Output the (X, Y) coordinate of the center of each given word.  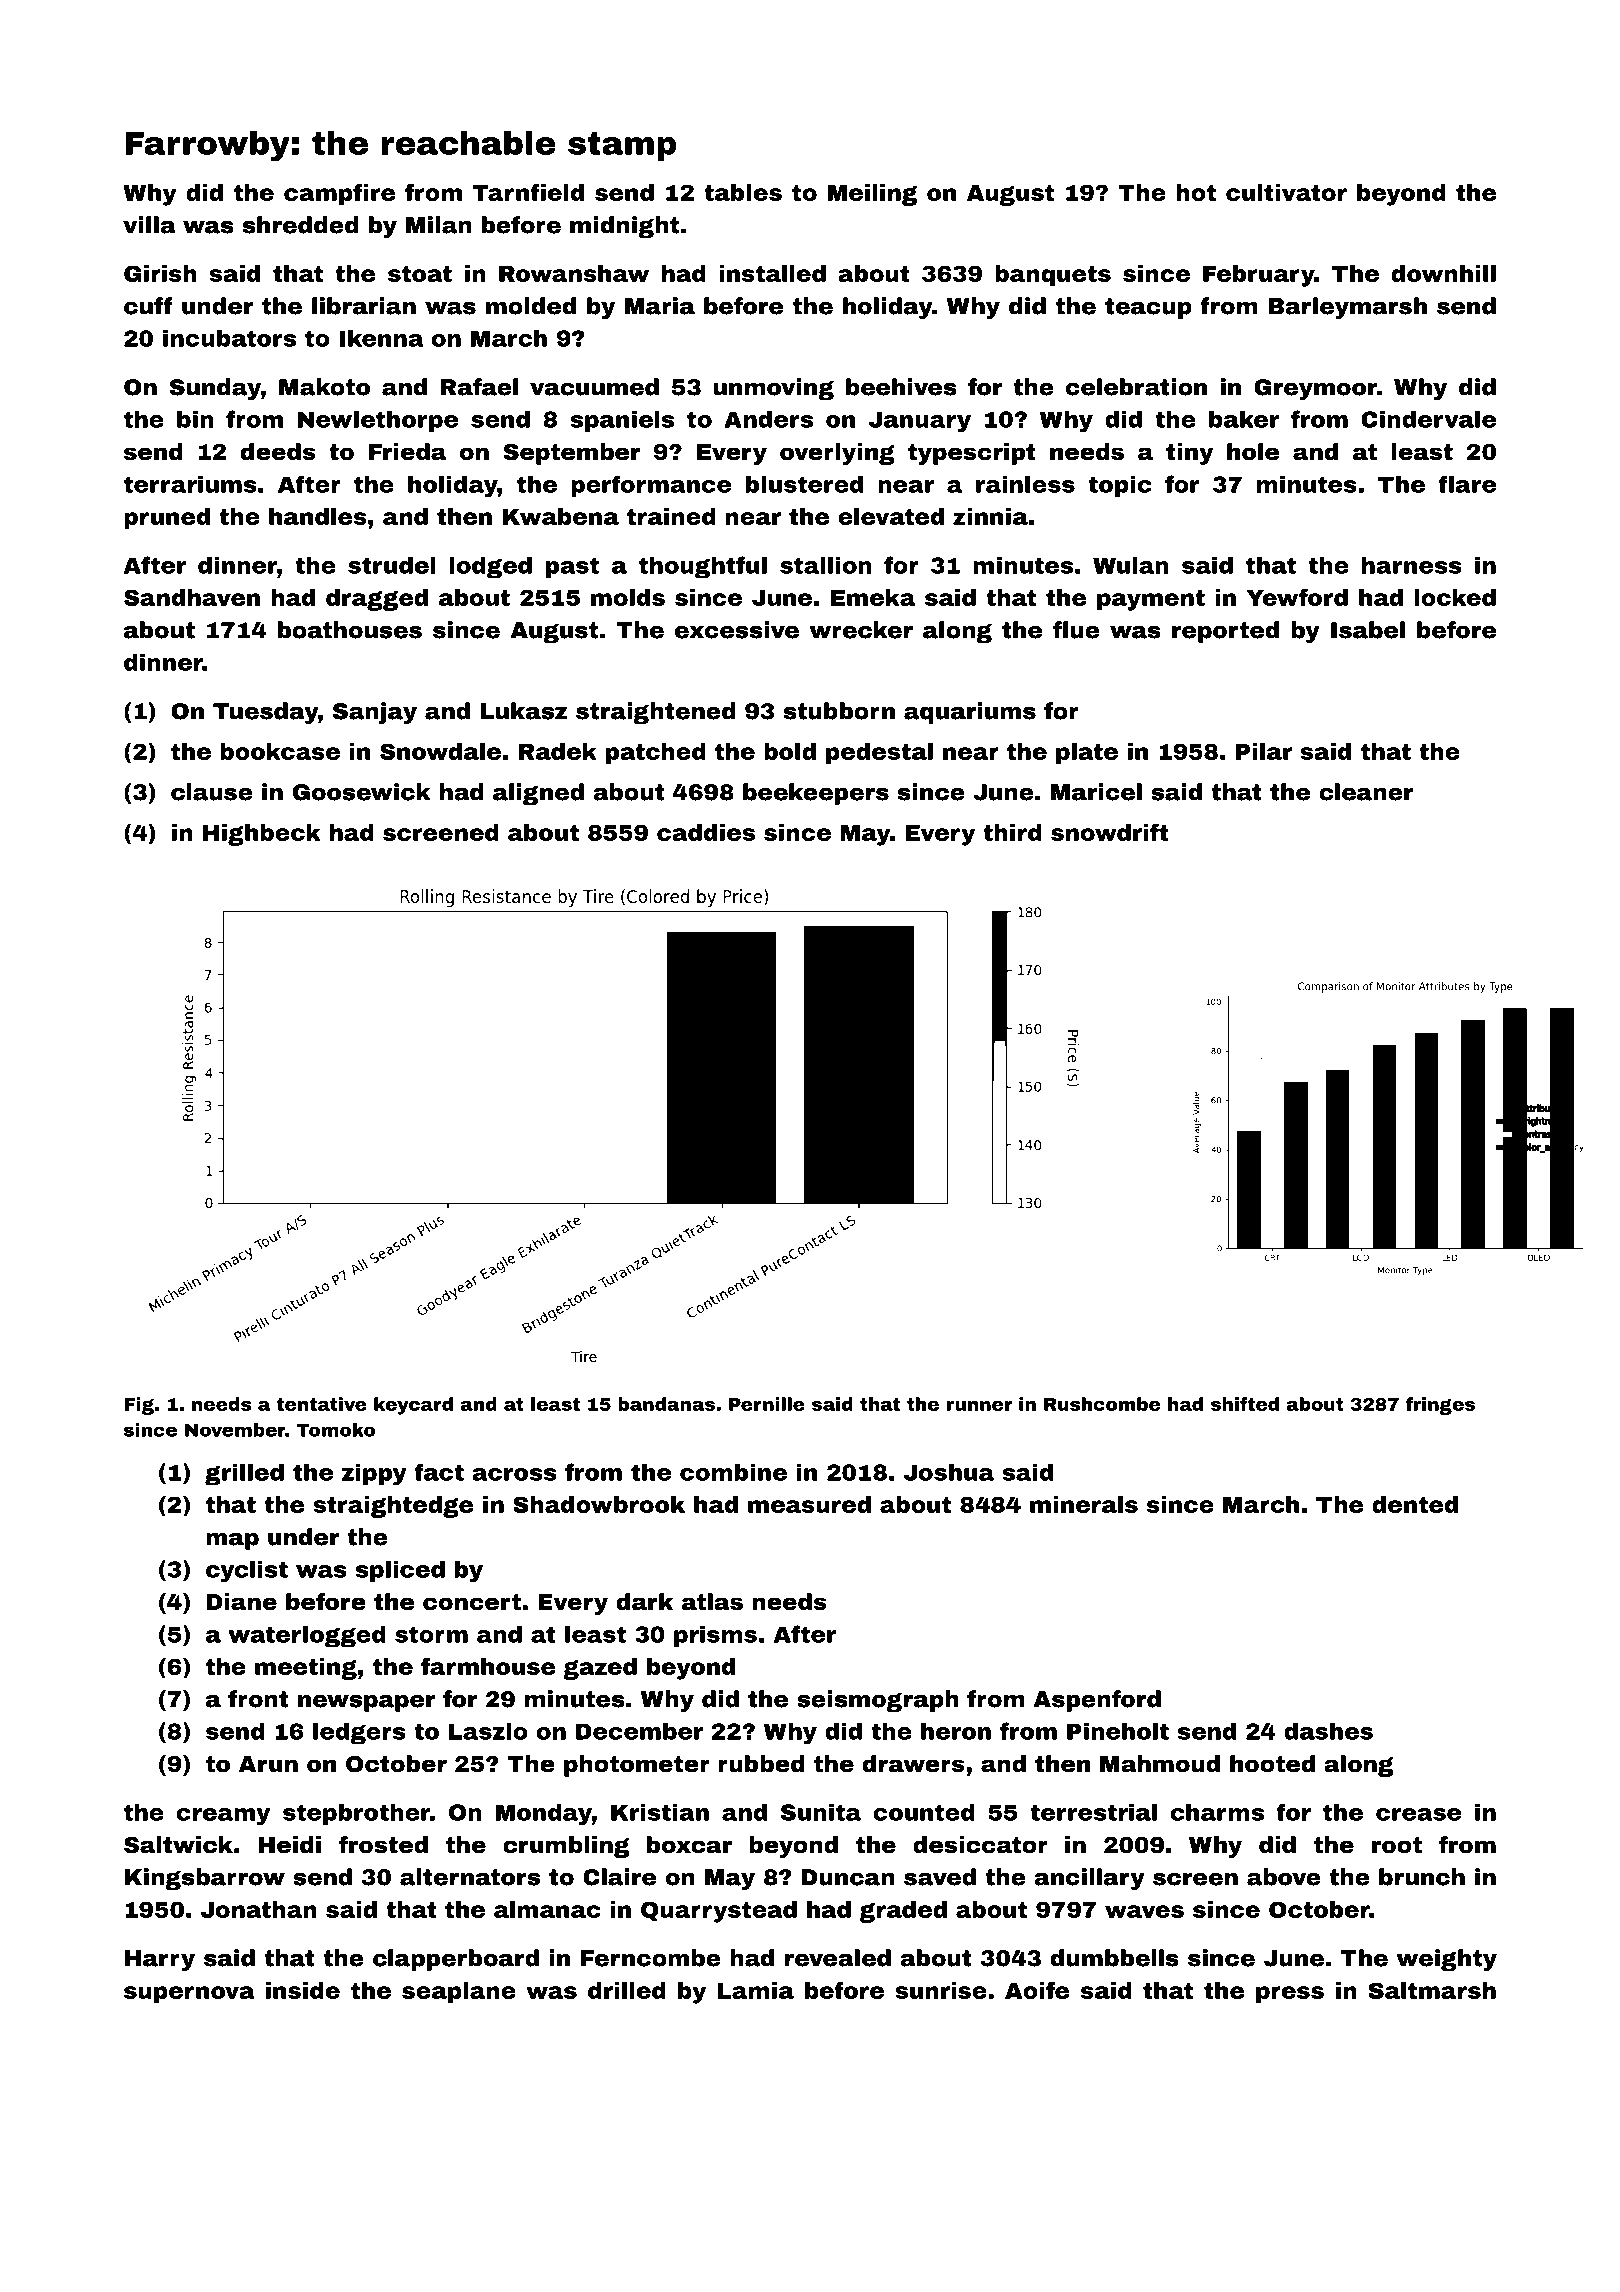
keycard (413, 1406)
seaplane (459, 1993)
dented (1415, 1504)
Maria (660, 306)
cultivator (1286, 192)
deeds (278, 452)
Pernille (767, 1404)
